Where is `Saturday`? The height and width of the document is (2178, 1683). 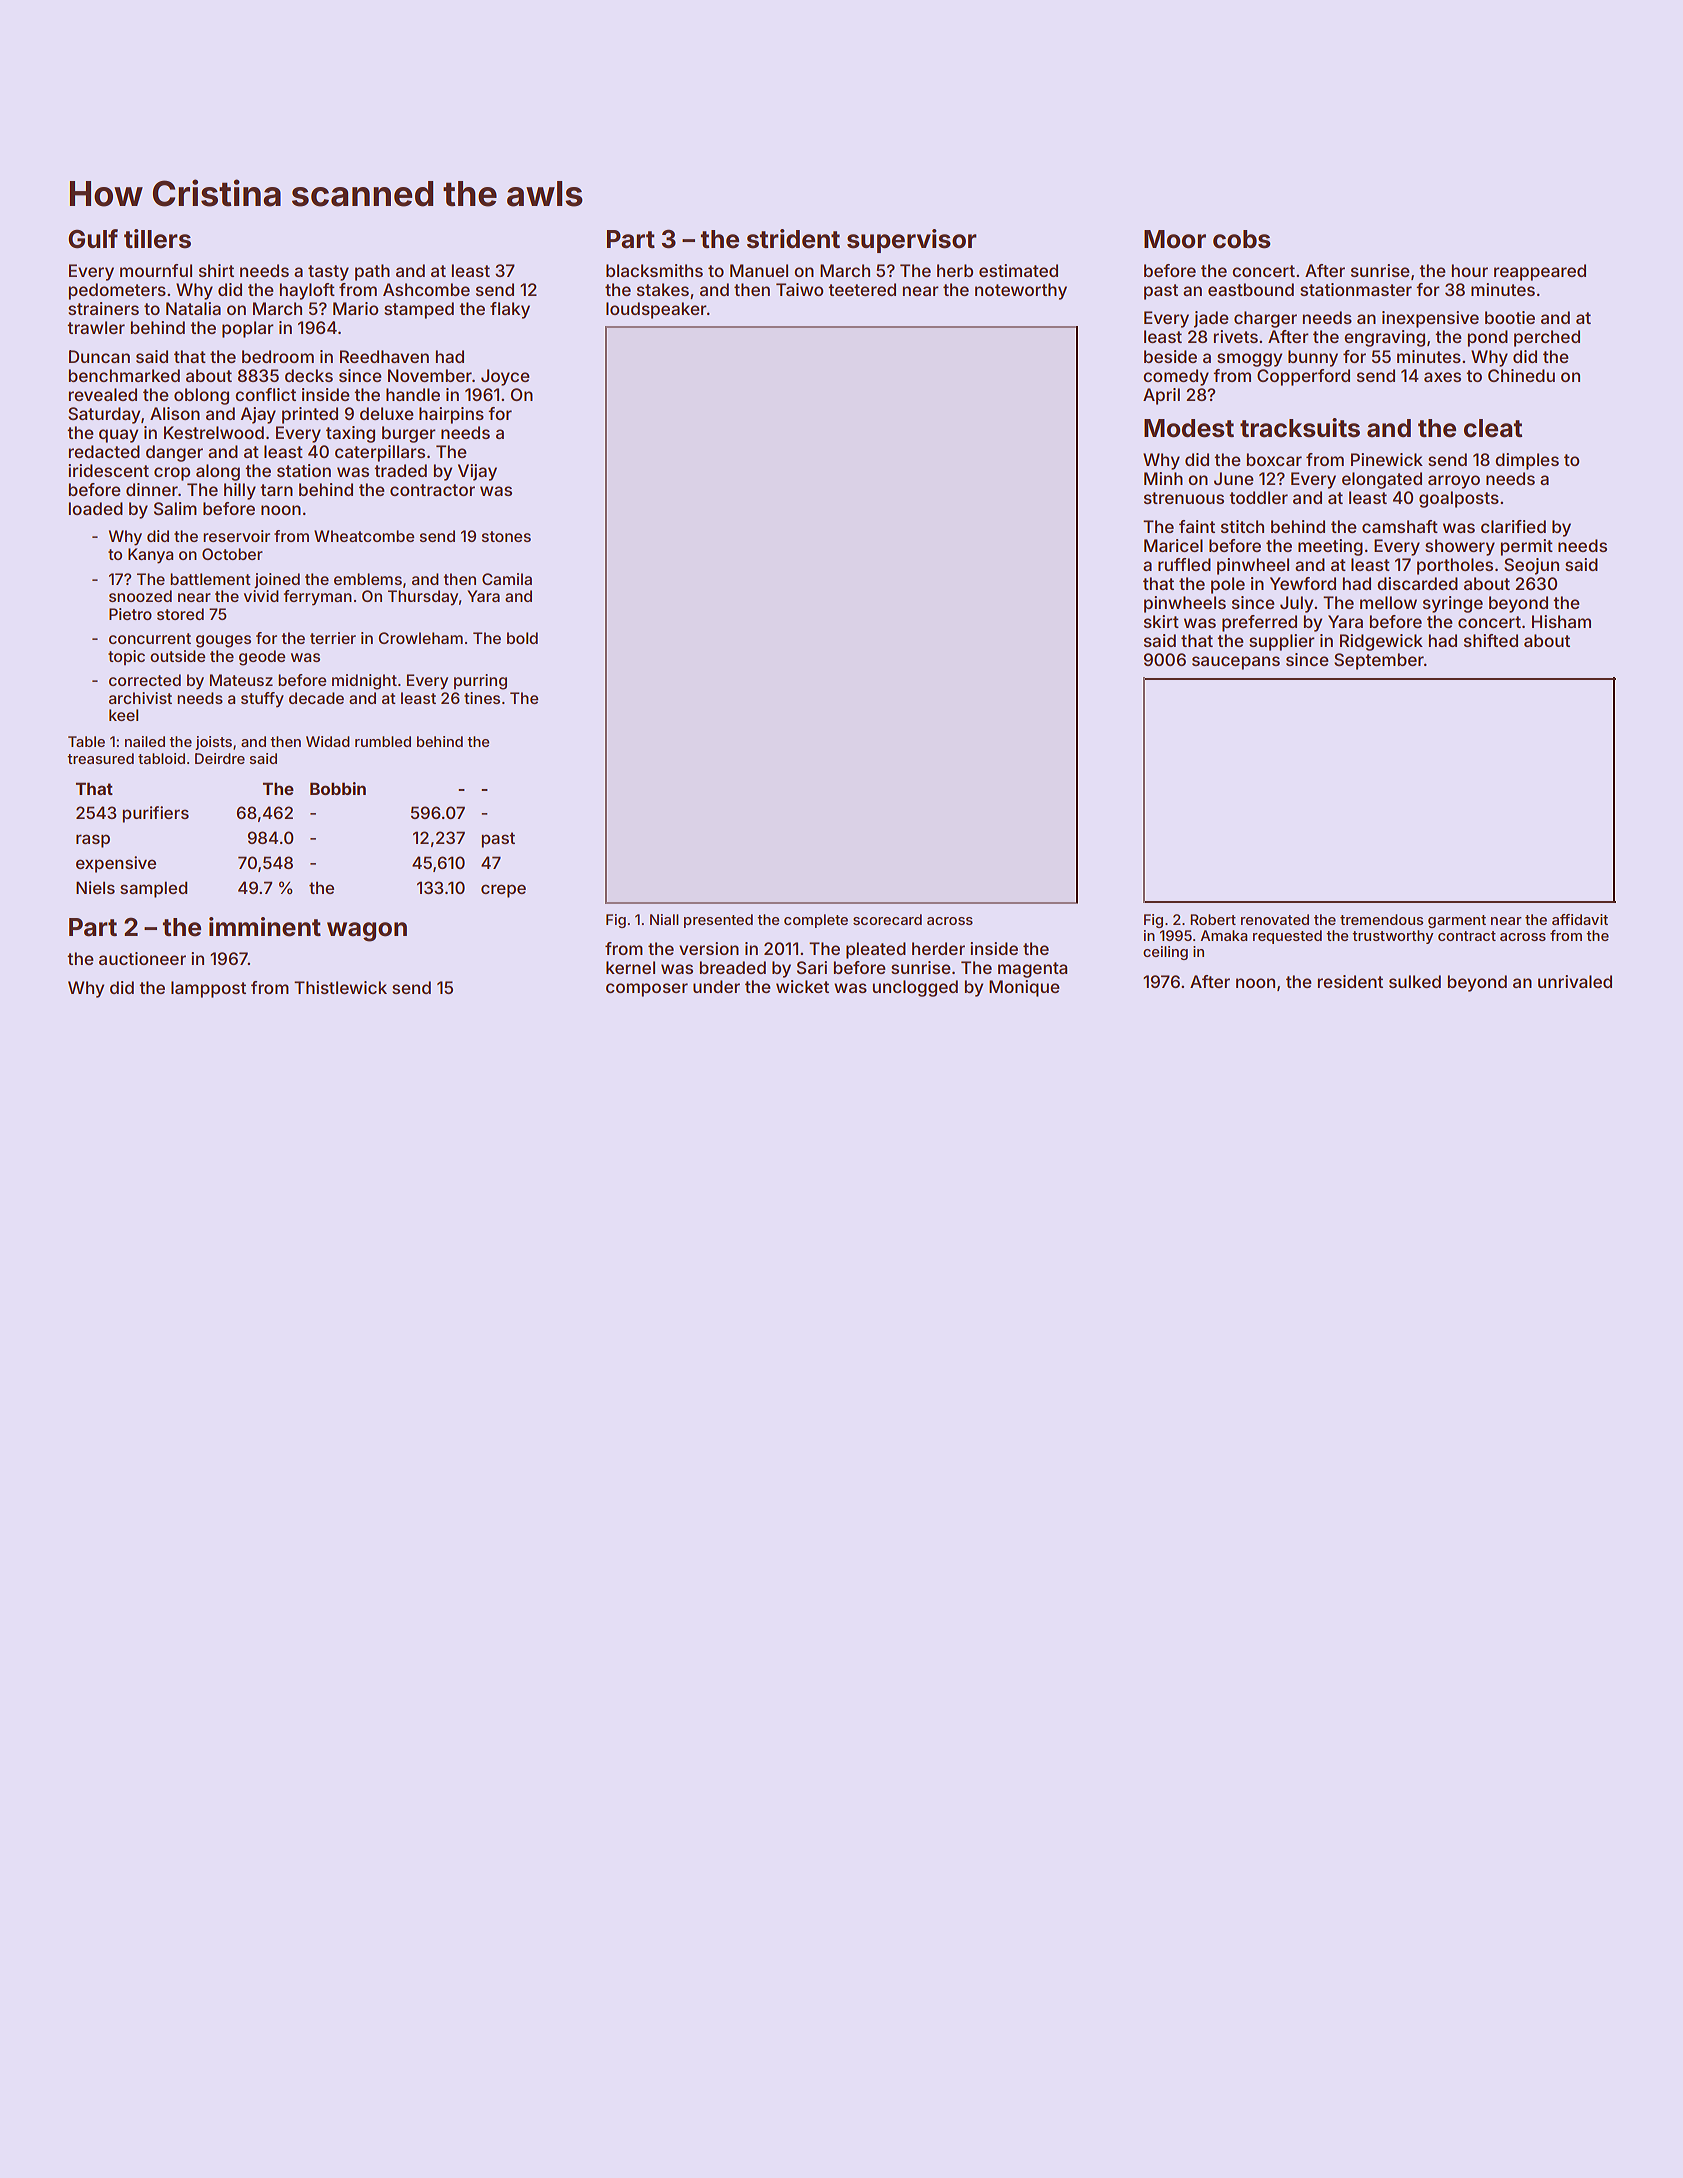 Saturday is located at coordinates (104, 415).
